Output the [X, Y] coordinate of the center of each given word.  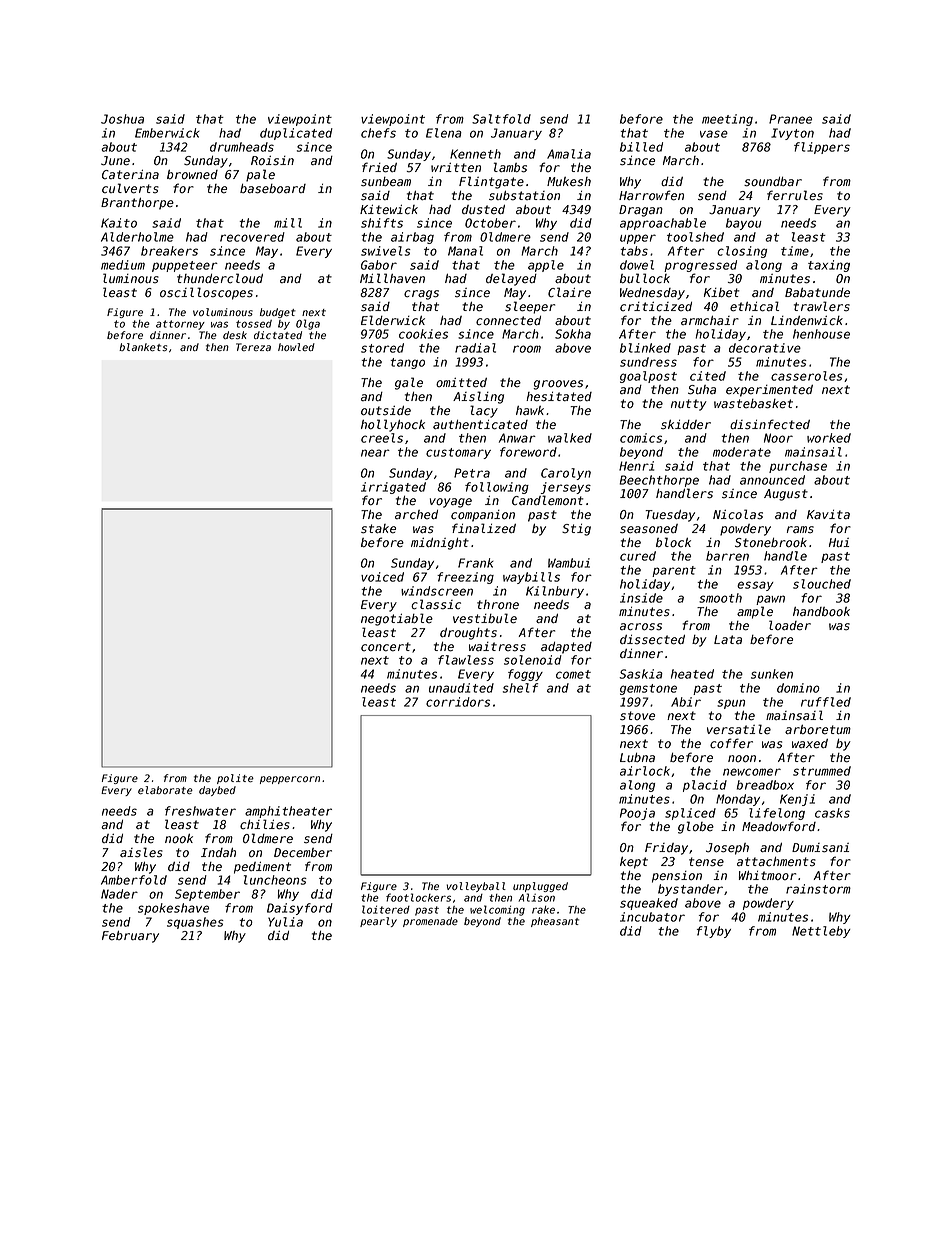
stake [378, 529]
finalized [484, 528]
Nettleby [821, 932]
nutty [689, 405]
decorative [765, 348]
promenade [430, 922]
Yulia [285, 922]
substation [524, 196]
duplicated [296, 134]
